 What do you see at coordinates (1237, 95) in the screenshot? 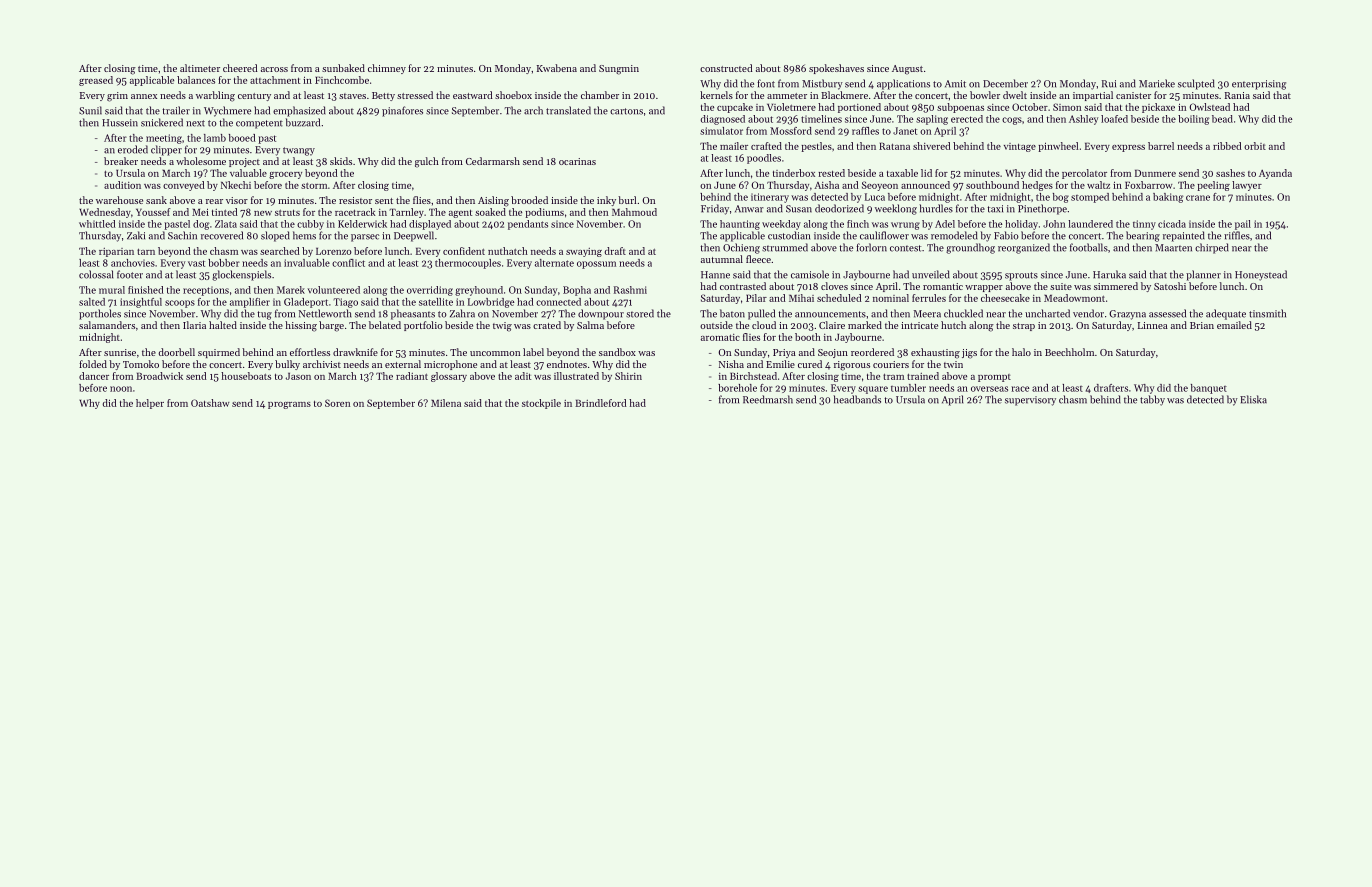
I see `Rania` at bounding box center [1237, 95].
